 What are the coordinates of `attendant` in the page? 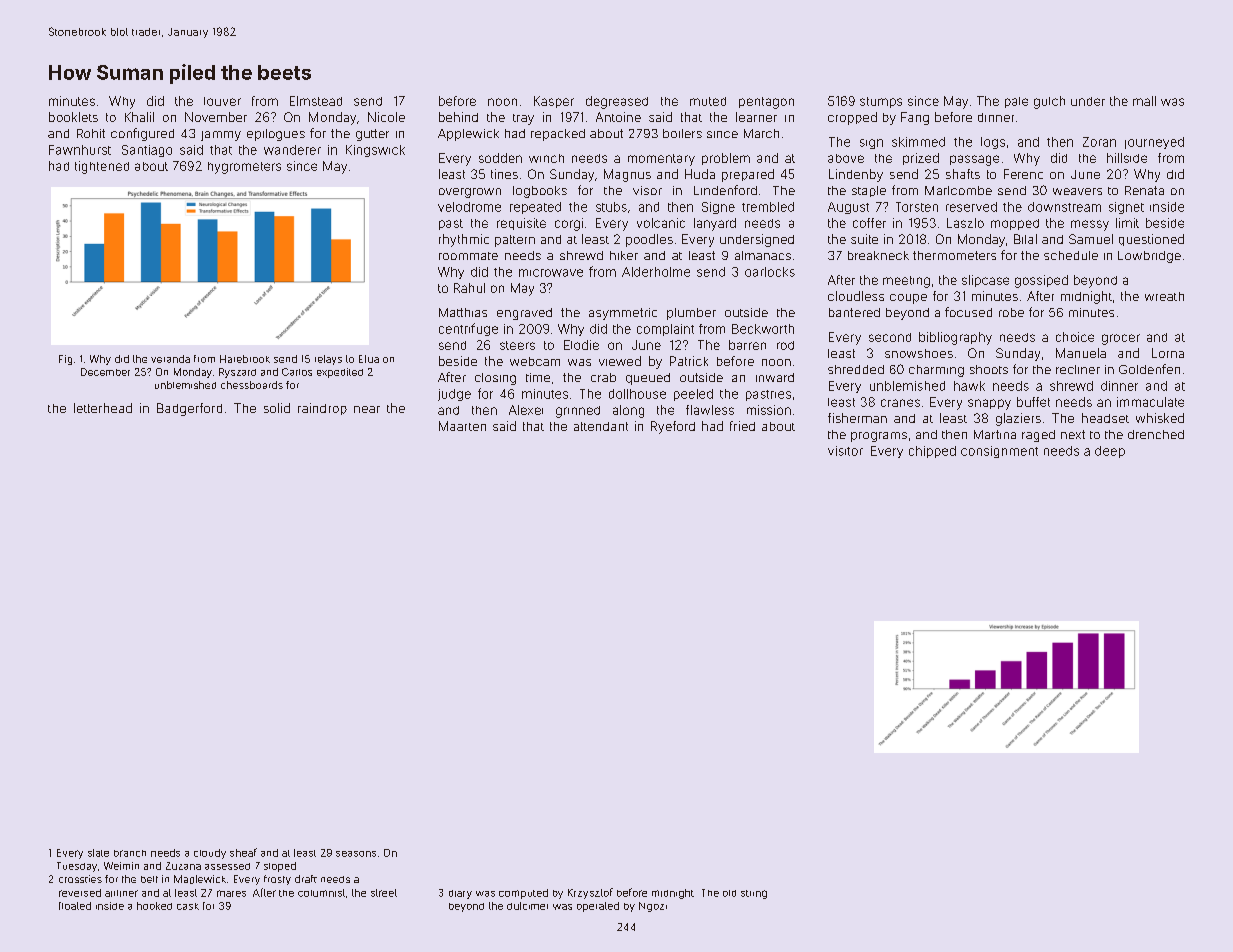 It's located at (601, 426).
